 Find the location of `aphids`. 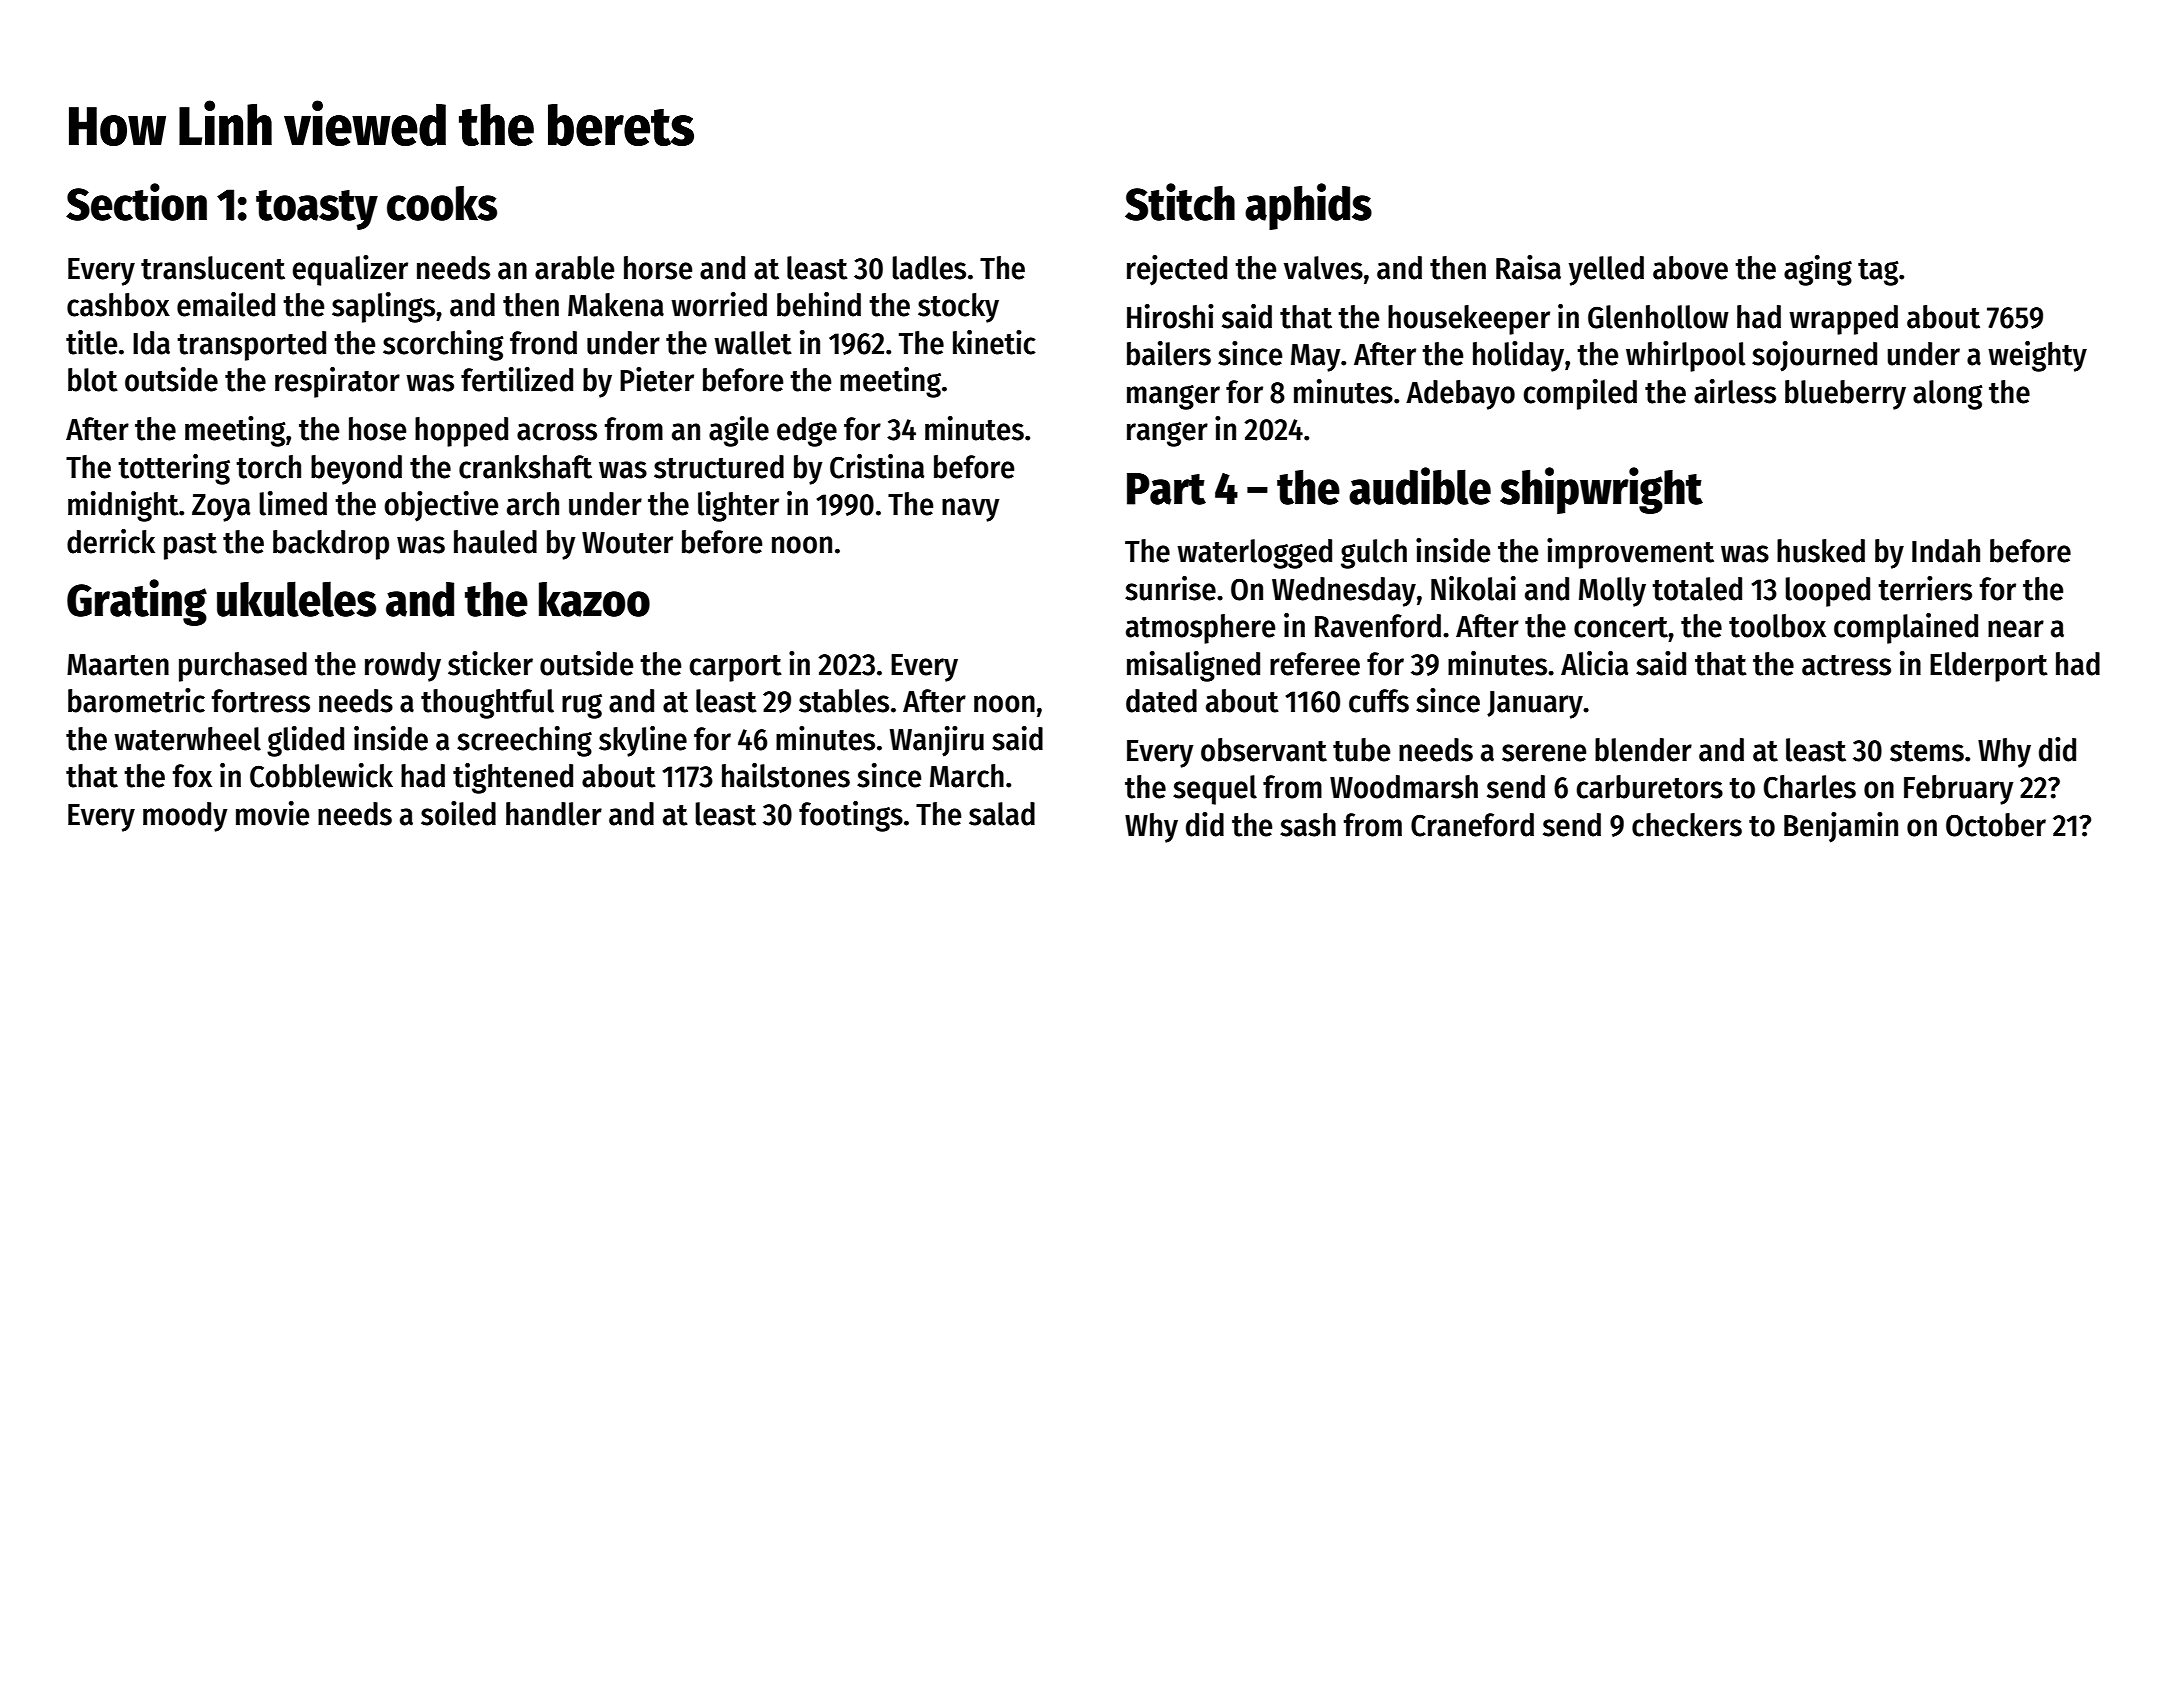

aphids is located at coordinates (1308, 206).
